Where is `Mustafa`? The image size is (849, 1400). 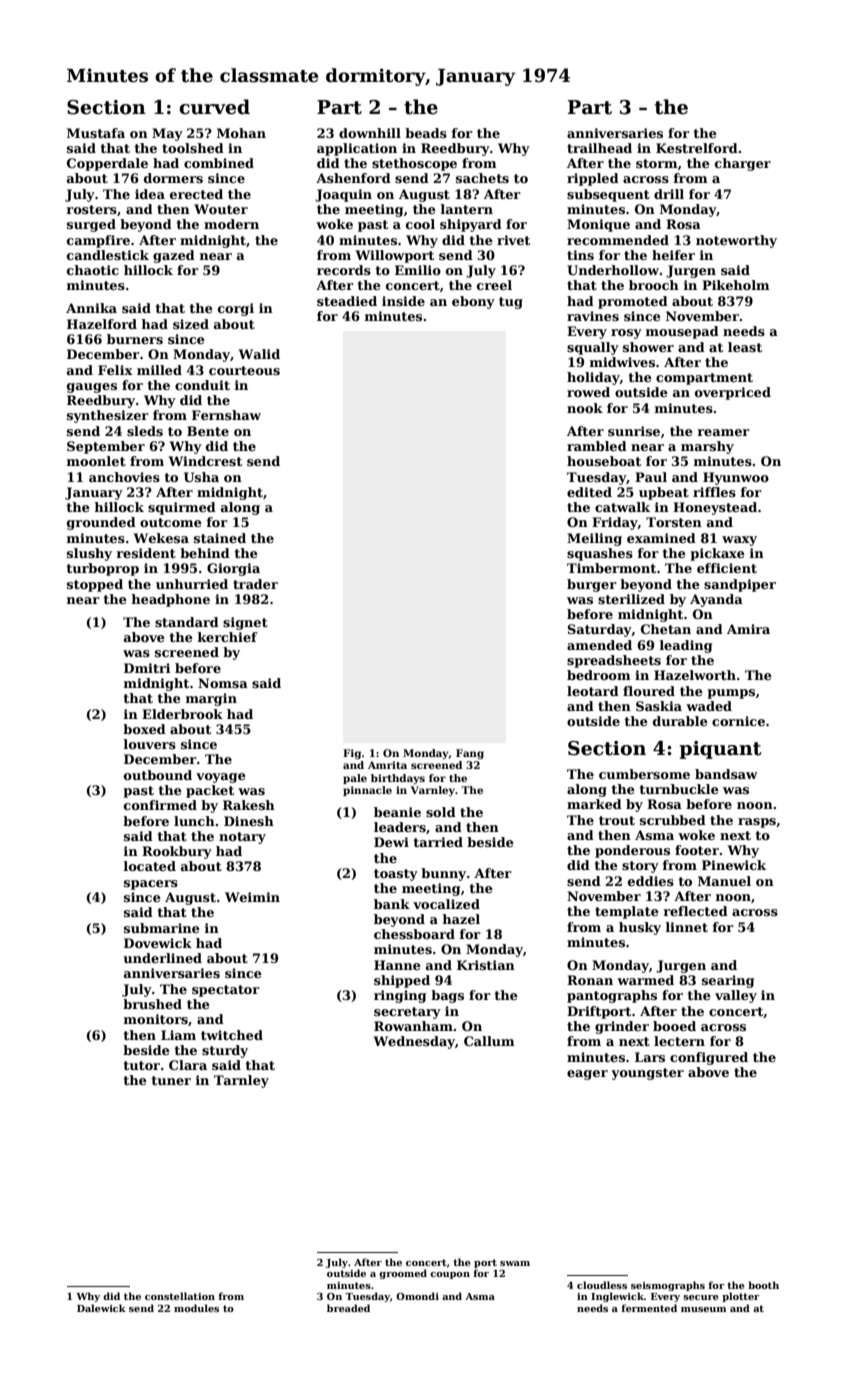 Mustafa is located at coordinates (96, 133).
